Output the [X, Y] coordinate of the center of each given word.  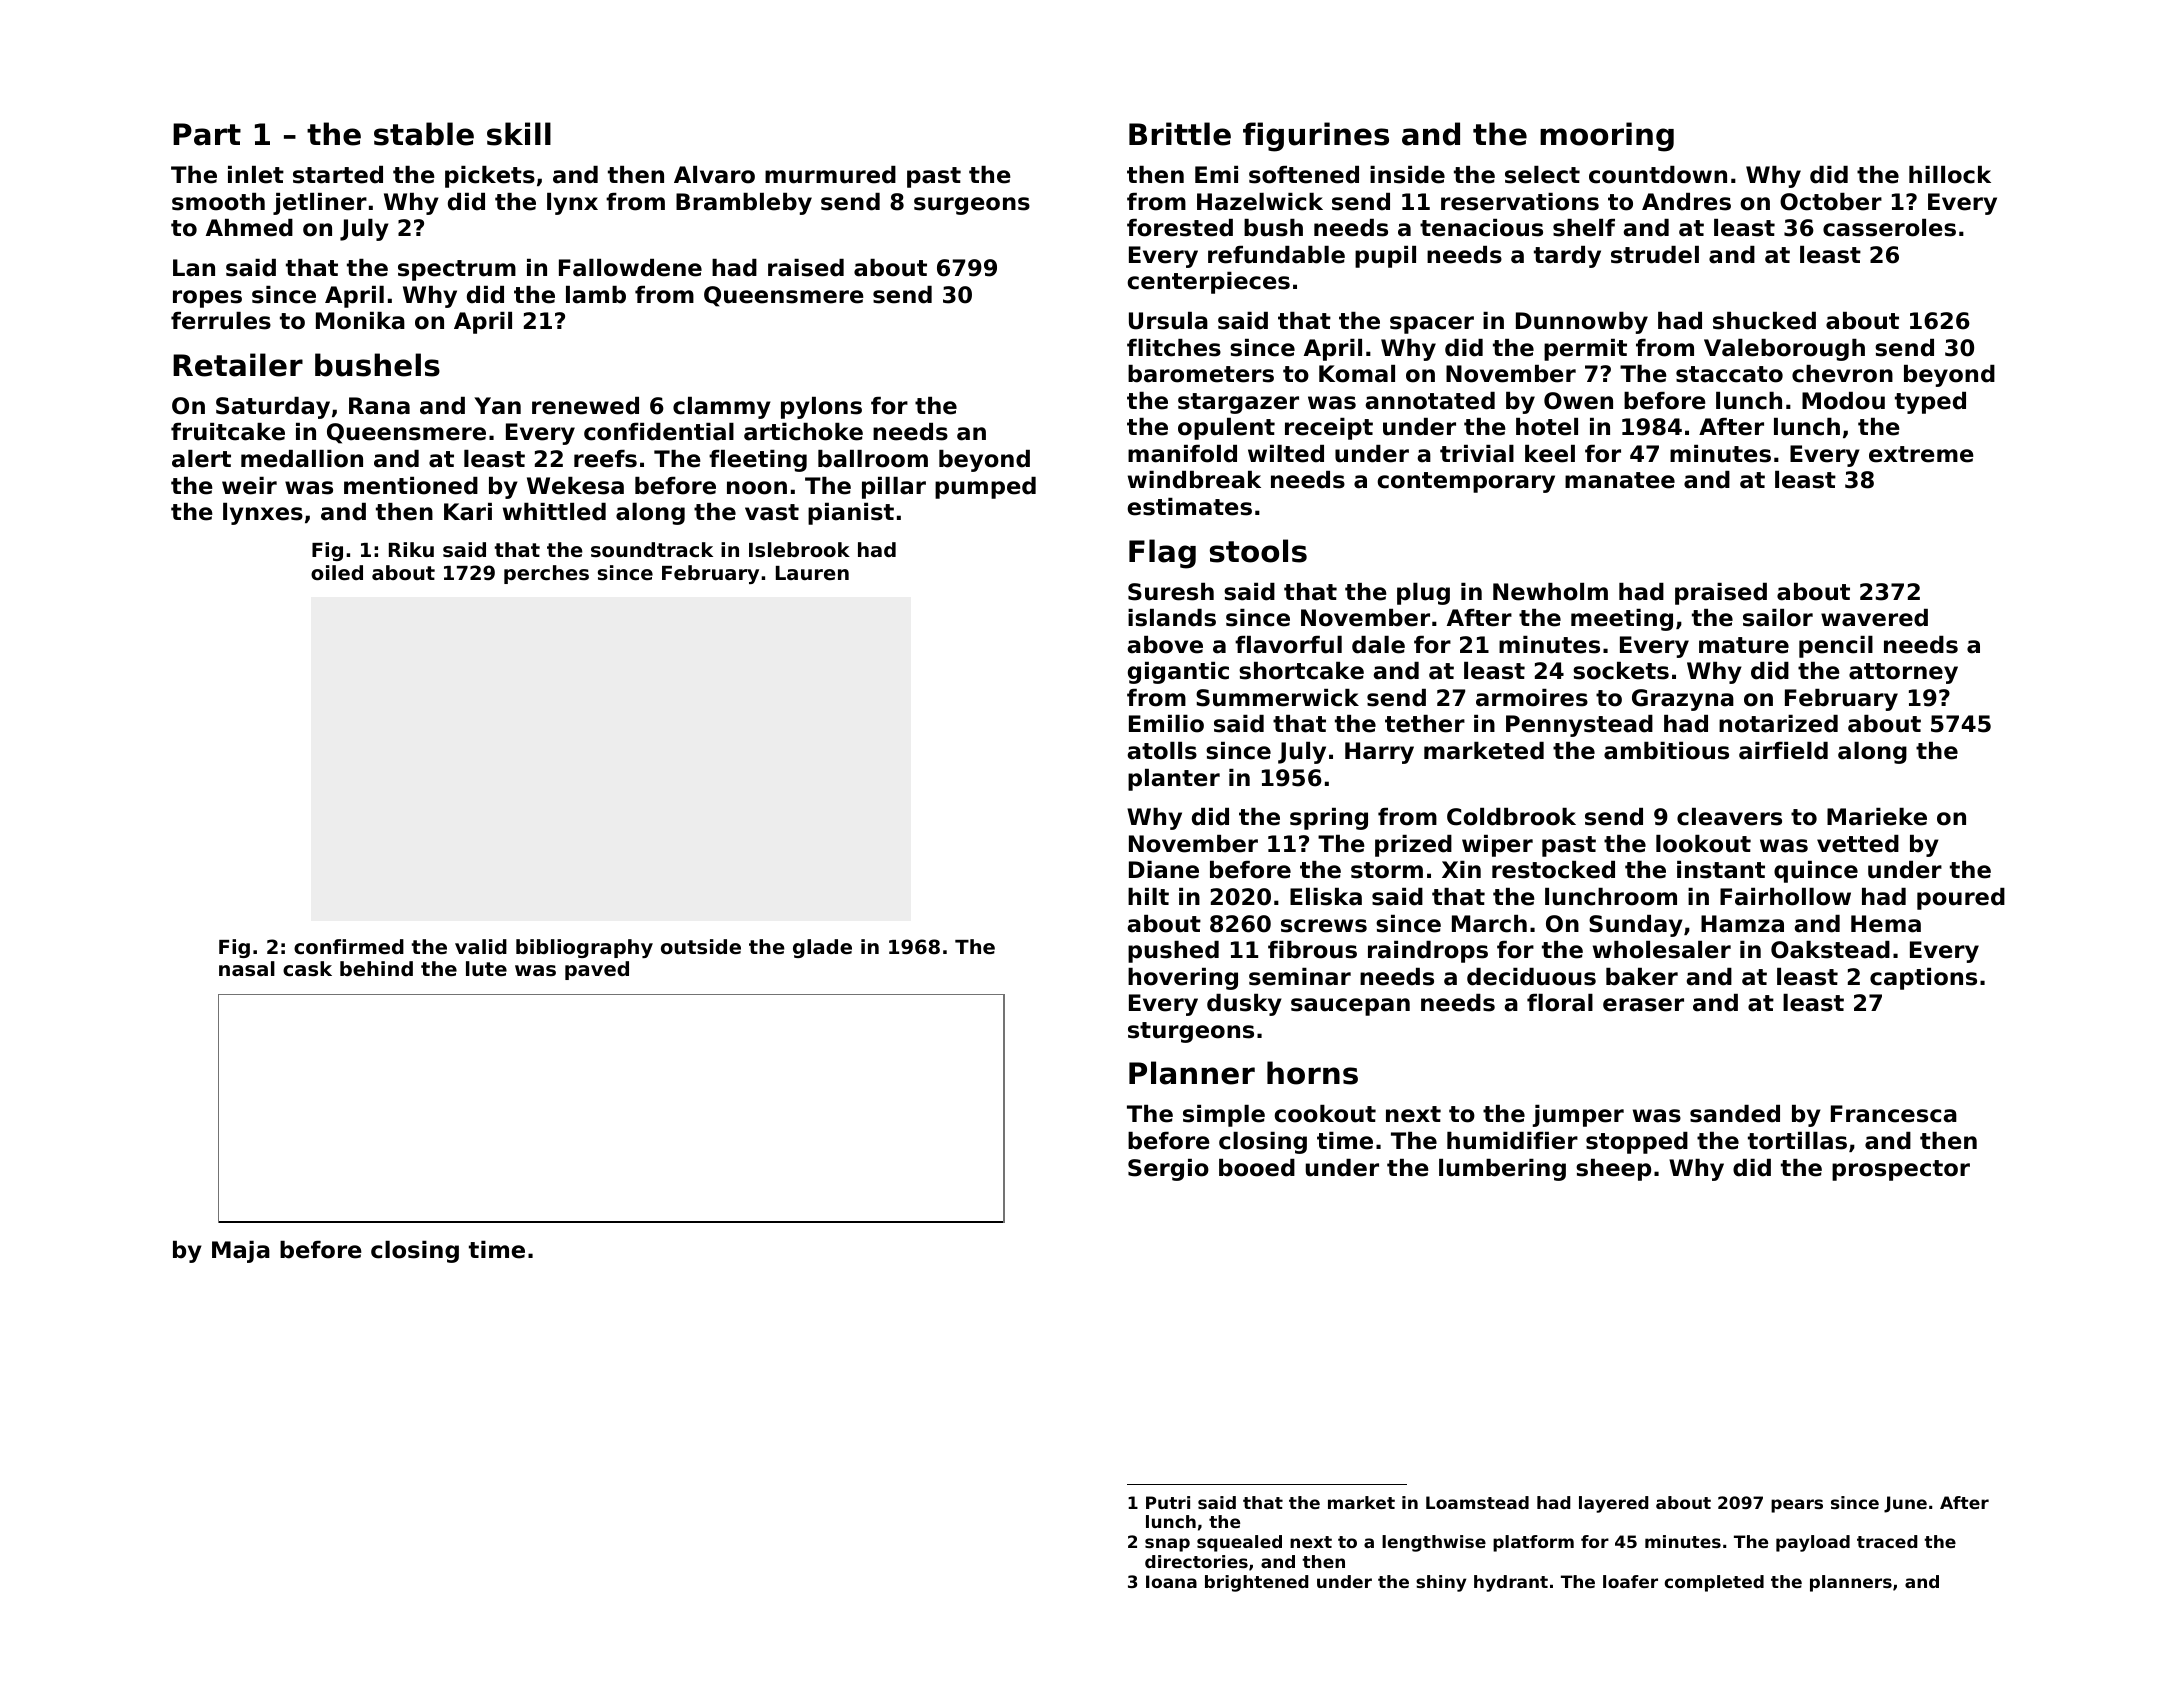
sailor [1778, 618]
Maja [241, 1252]
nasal [247, 969]
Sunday [1636, 926]
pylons [821, 408]
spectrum [457, 270]
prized [1413, 846]
